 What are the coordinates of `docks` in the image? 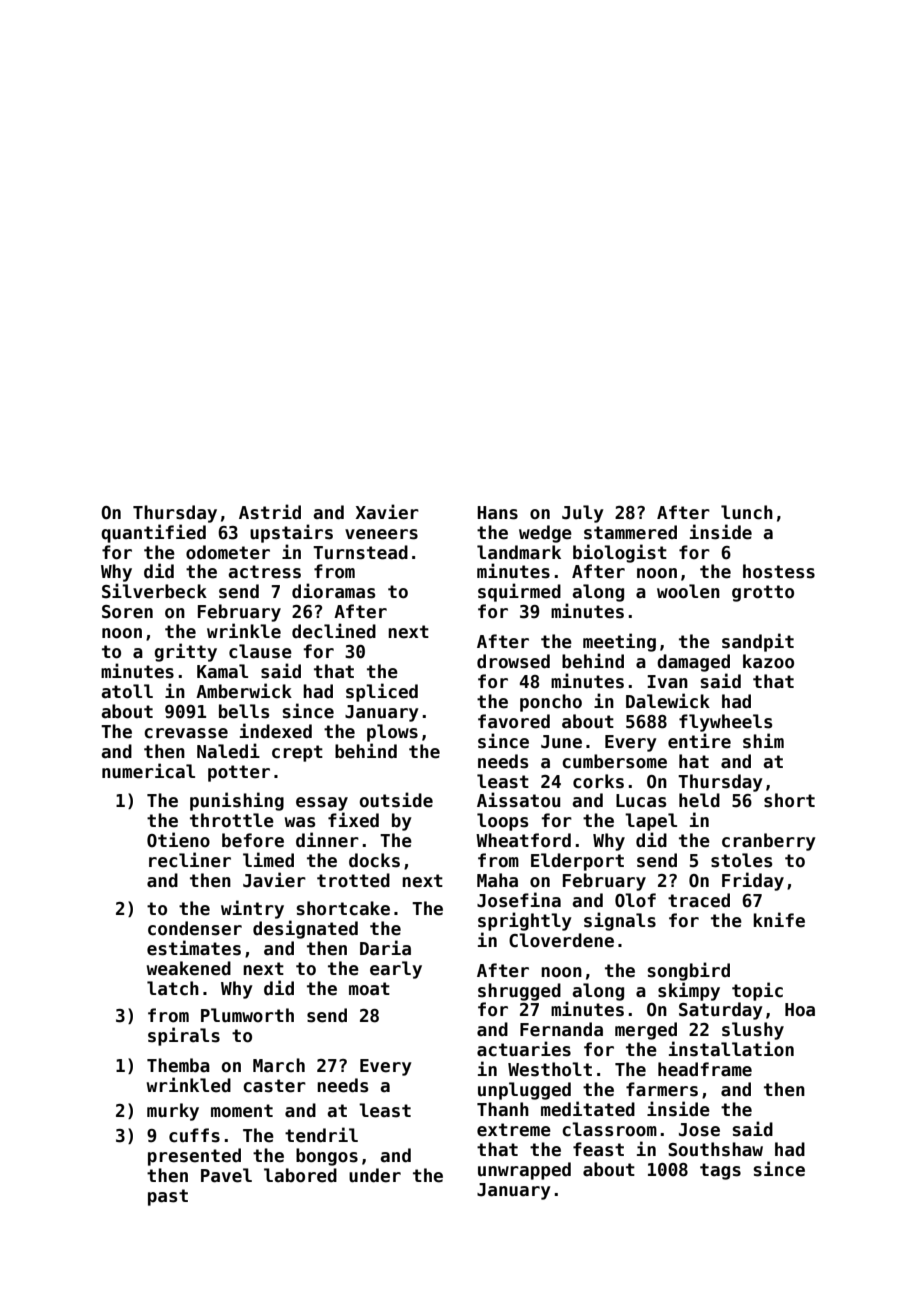 It's located at (374, 860).
